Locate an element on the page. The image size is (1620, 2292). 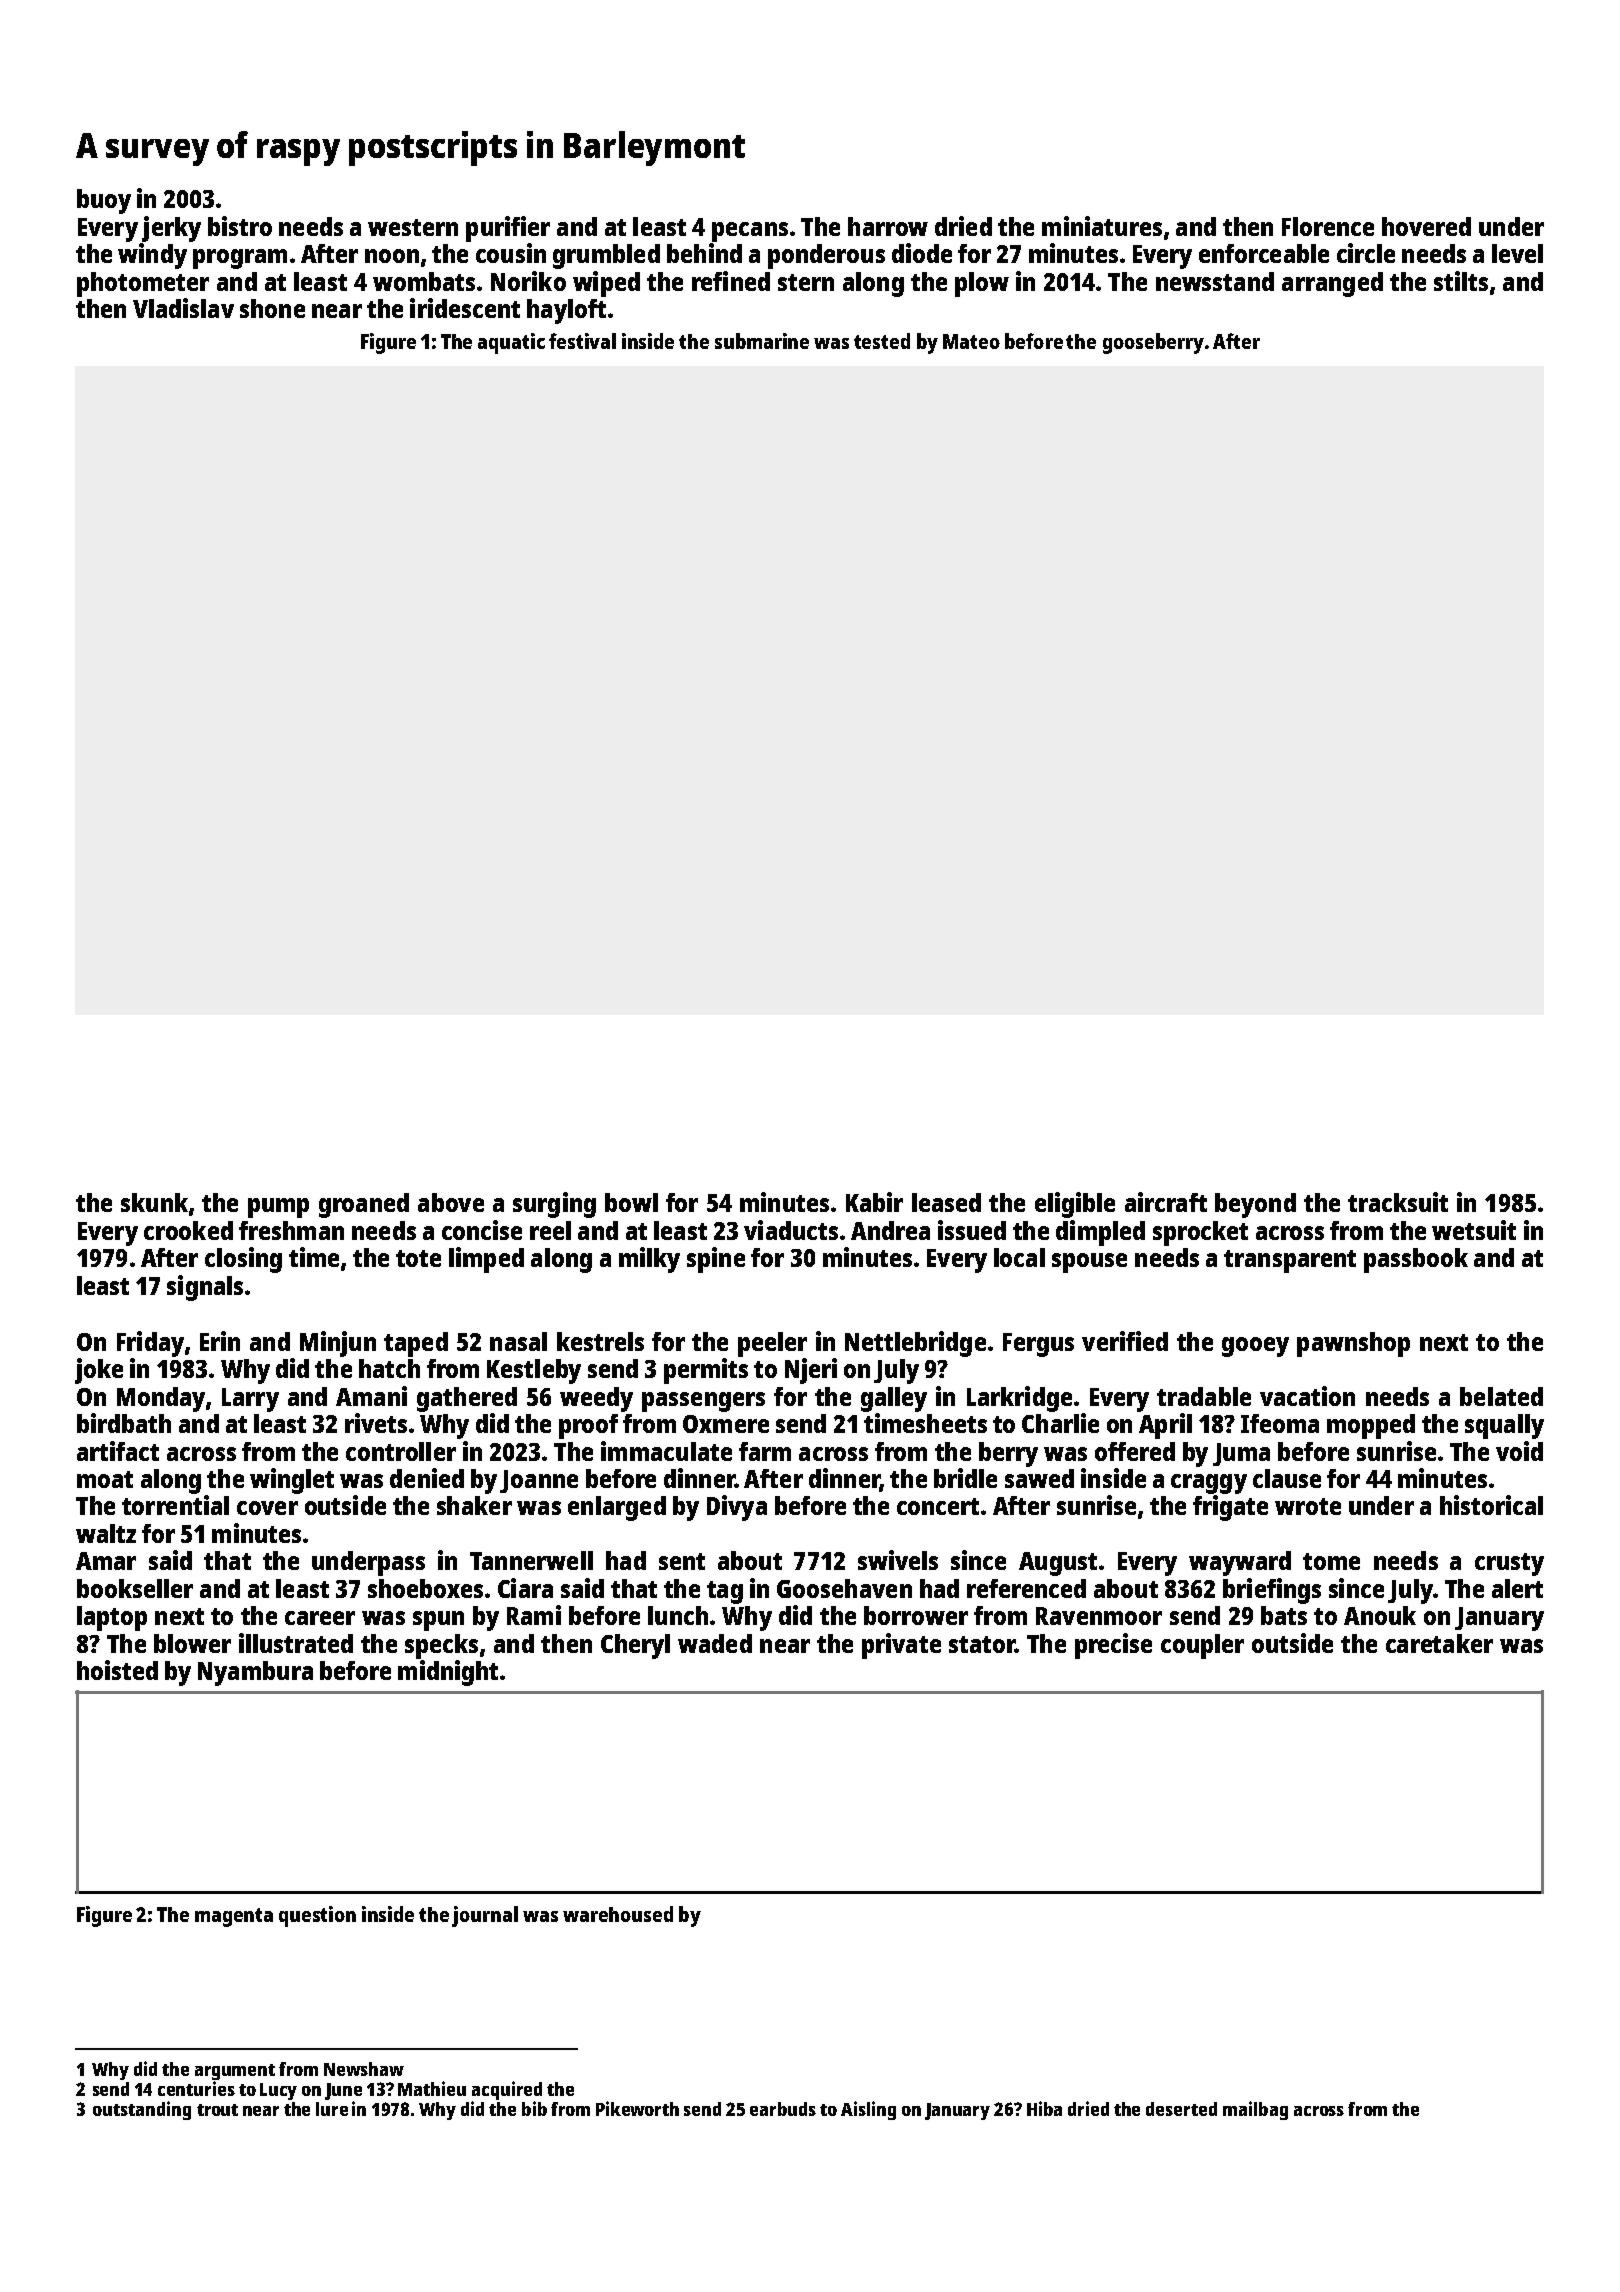
purifier is located at coordinates (508, 229).
